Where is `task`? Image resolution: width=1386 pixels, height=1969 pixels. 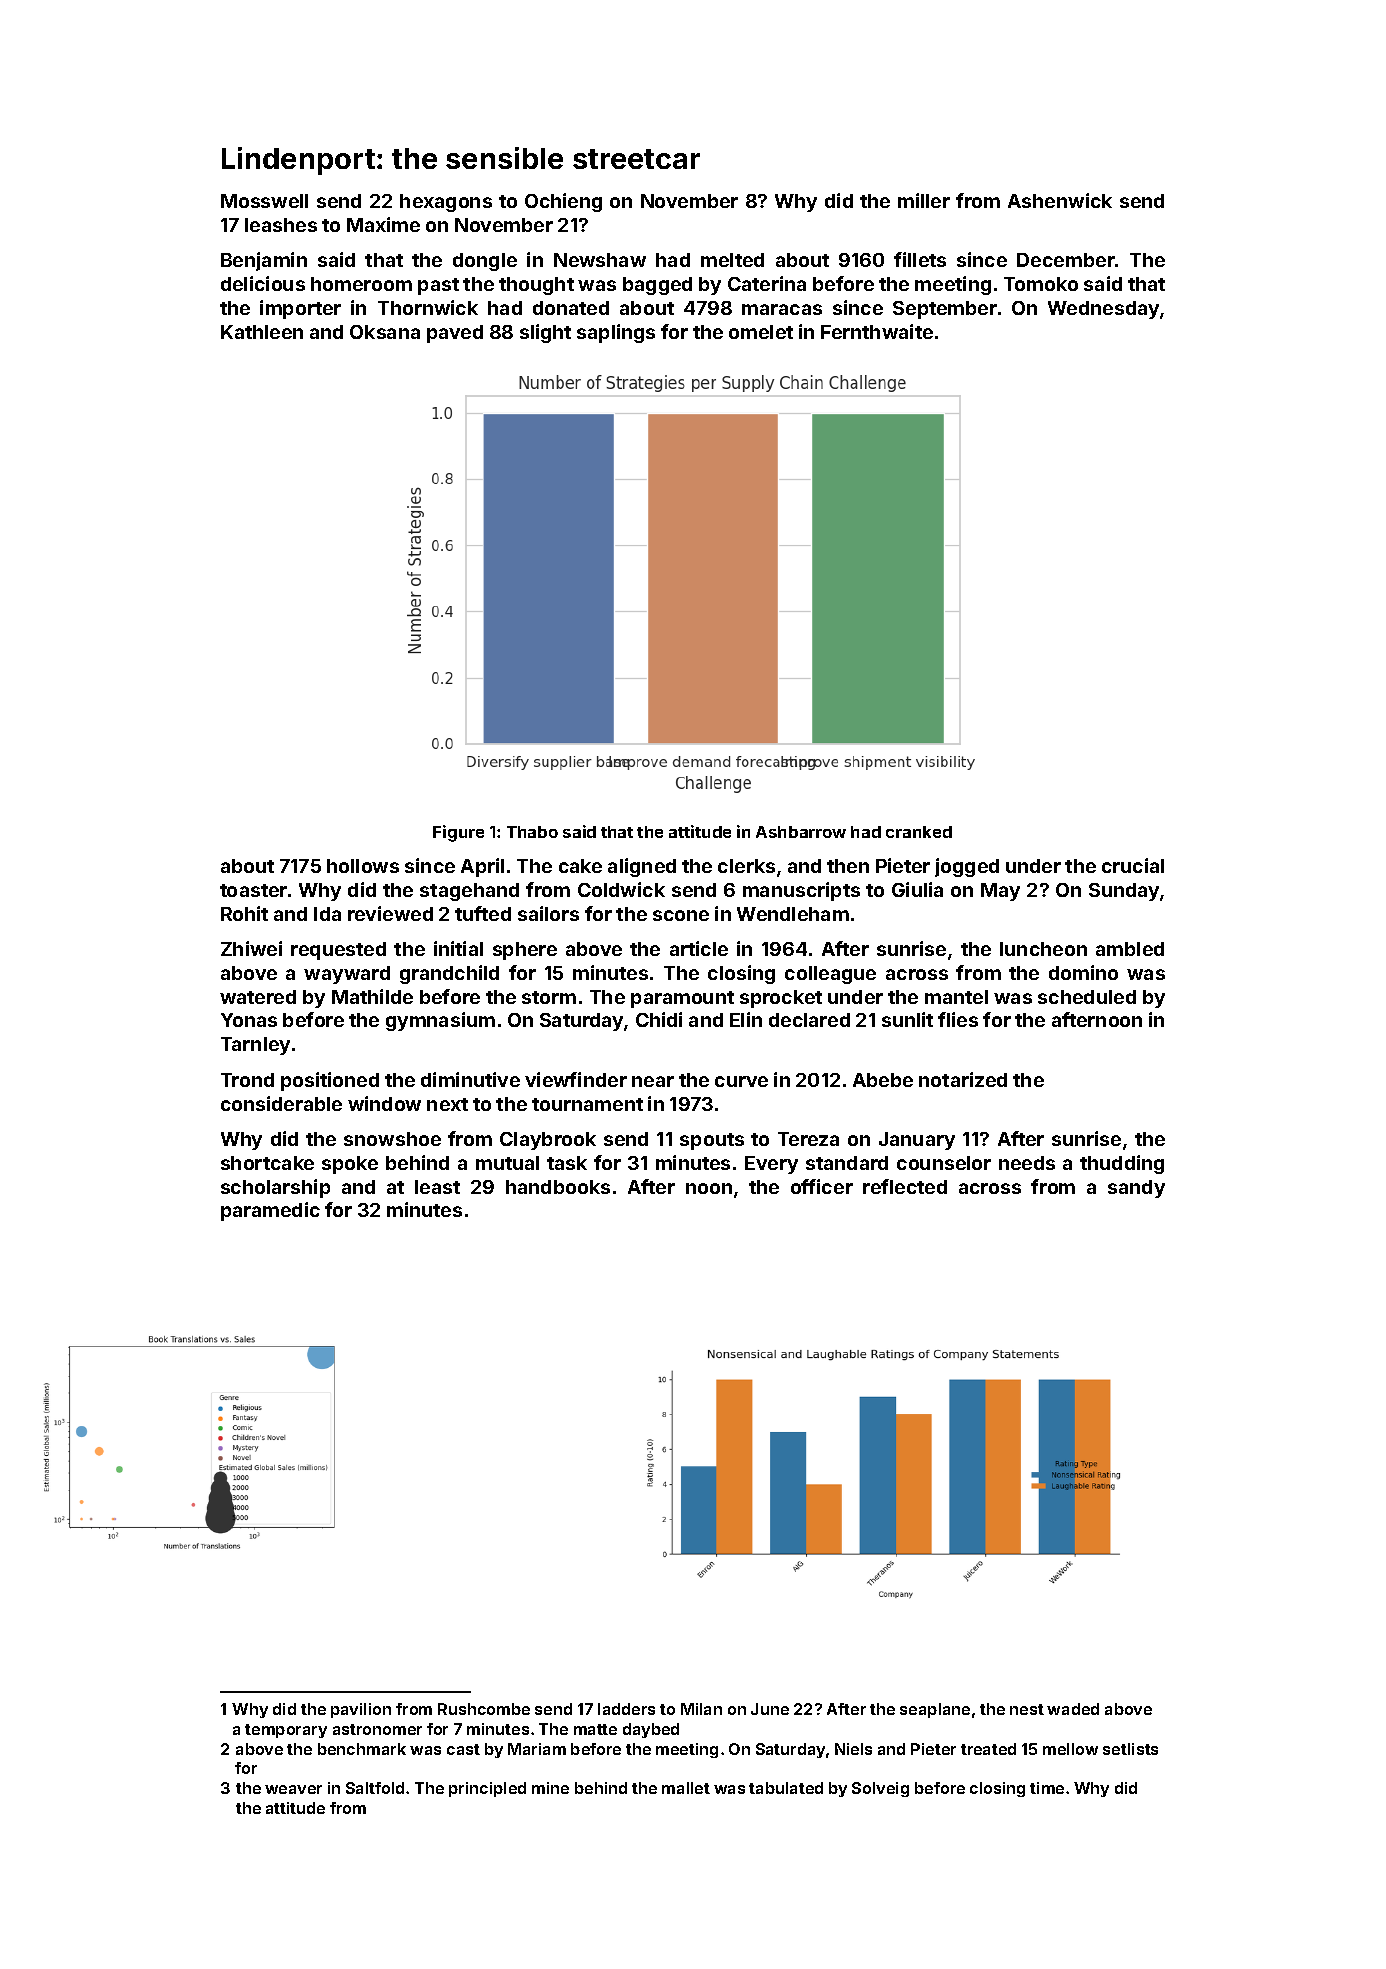 task is located at coordinates (567, 1163).
